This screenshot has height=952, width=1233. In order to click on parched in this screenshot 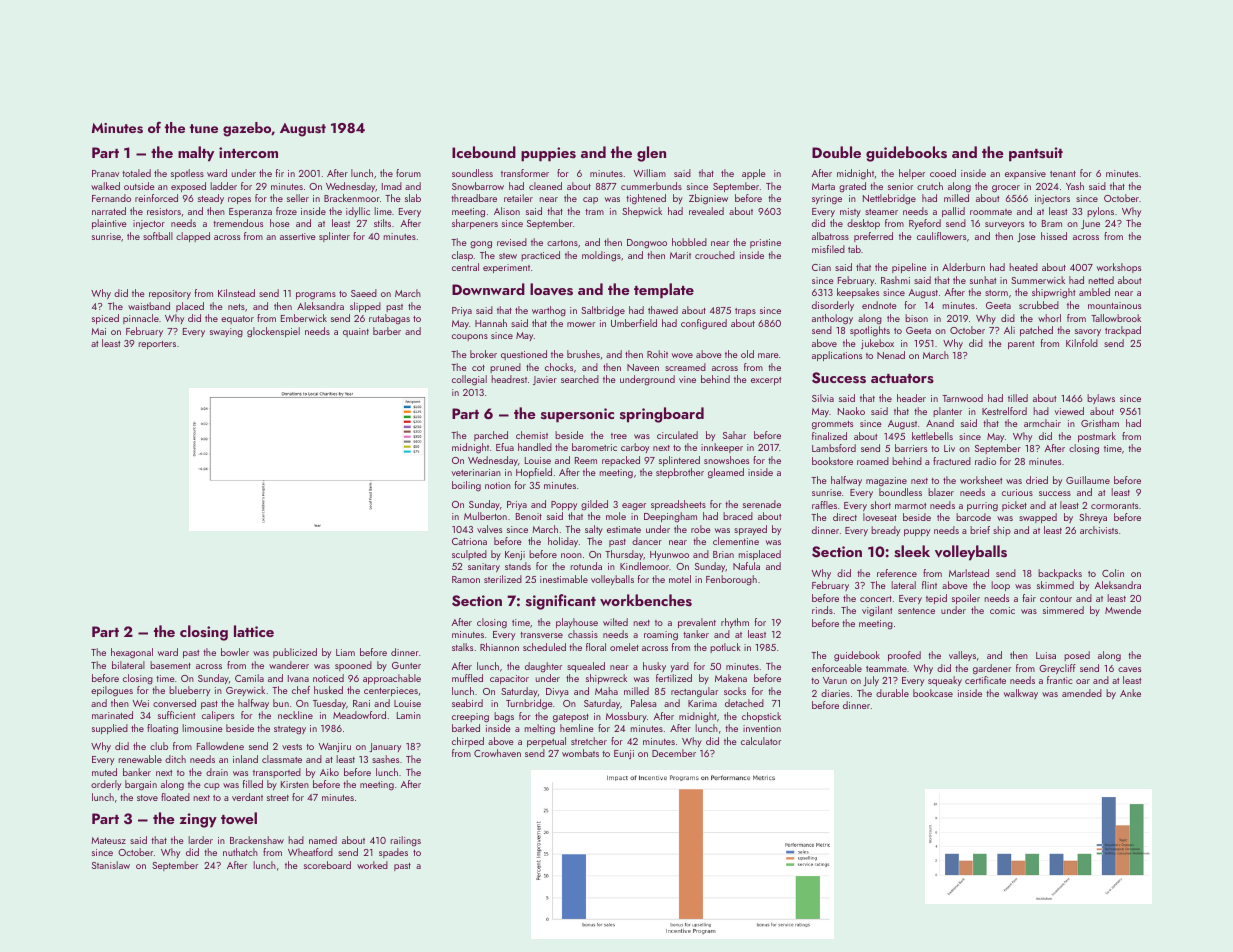, I will do `click(491, 436)`.
